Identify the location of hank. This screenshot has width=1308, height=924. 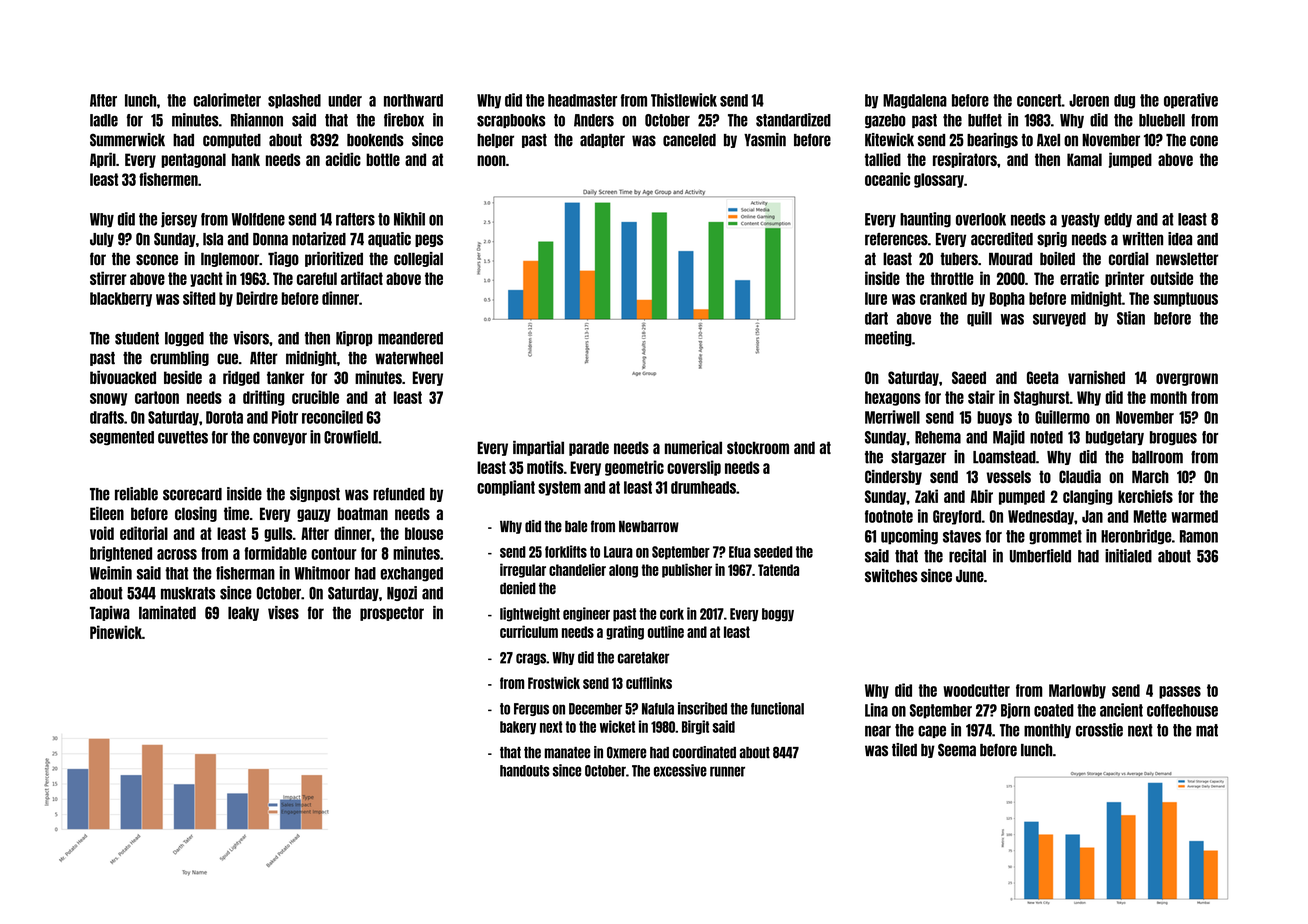
(246, 159).
